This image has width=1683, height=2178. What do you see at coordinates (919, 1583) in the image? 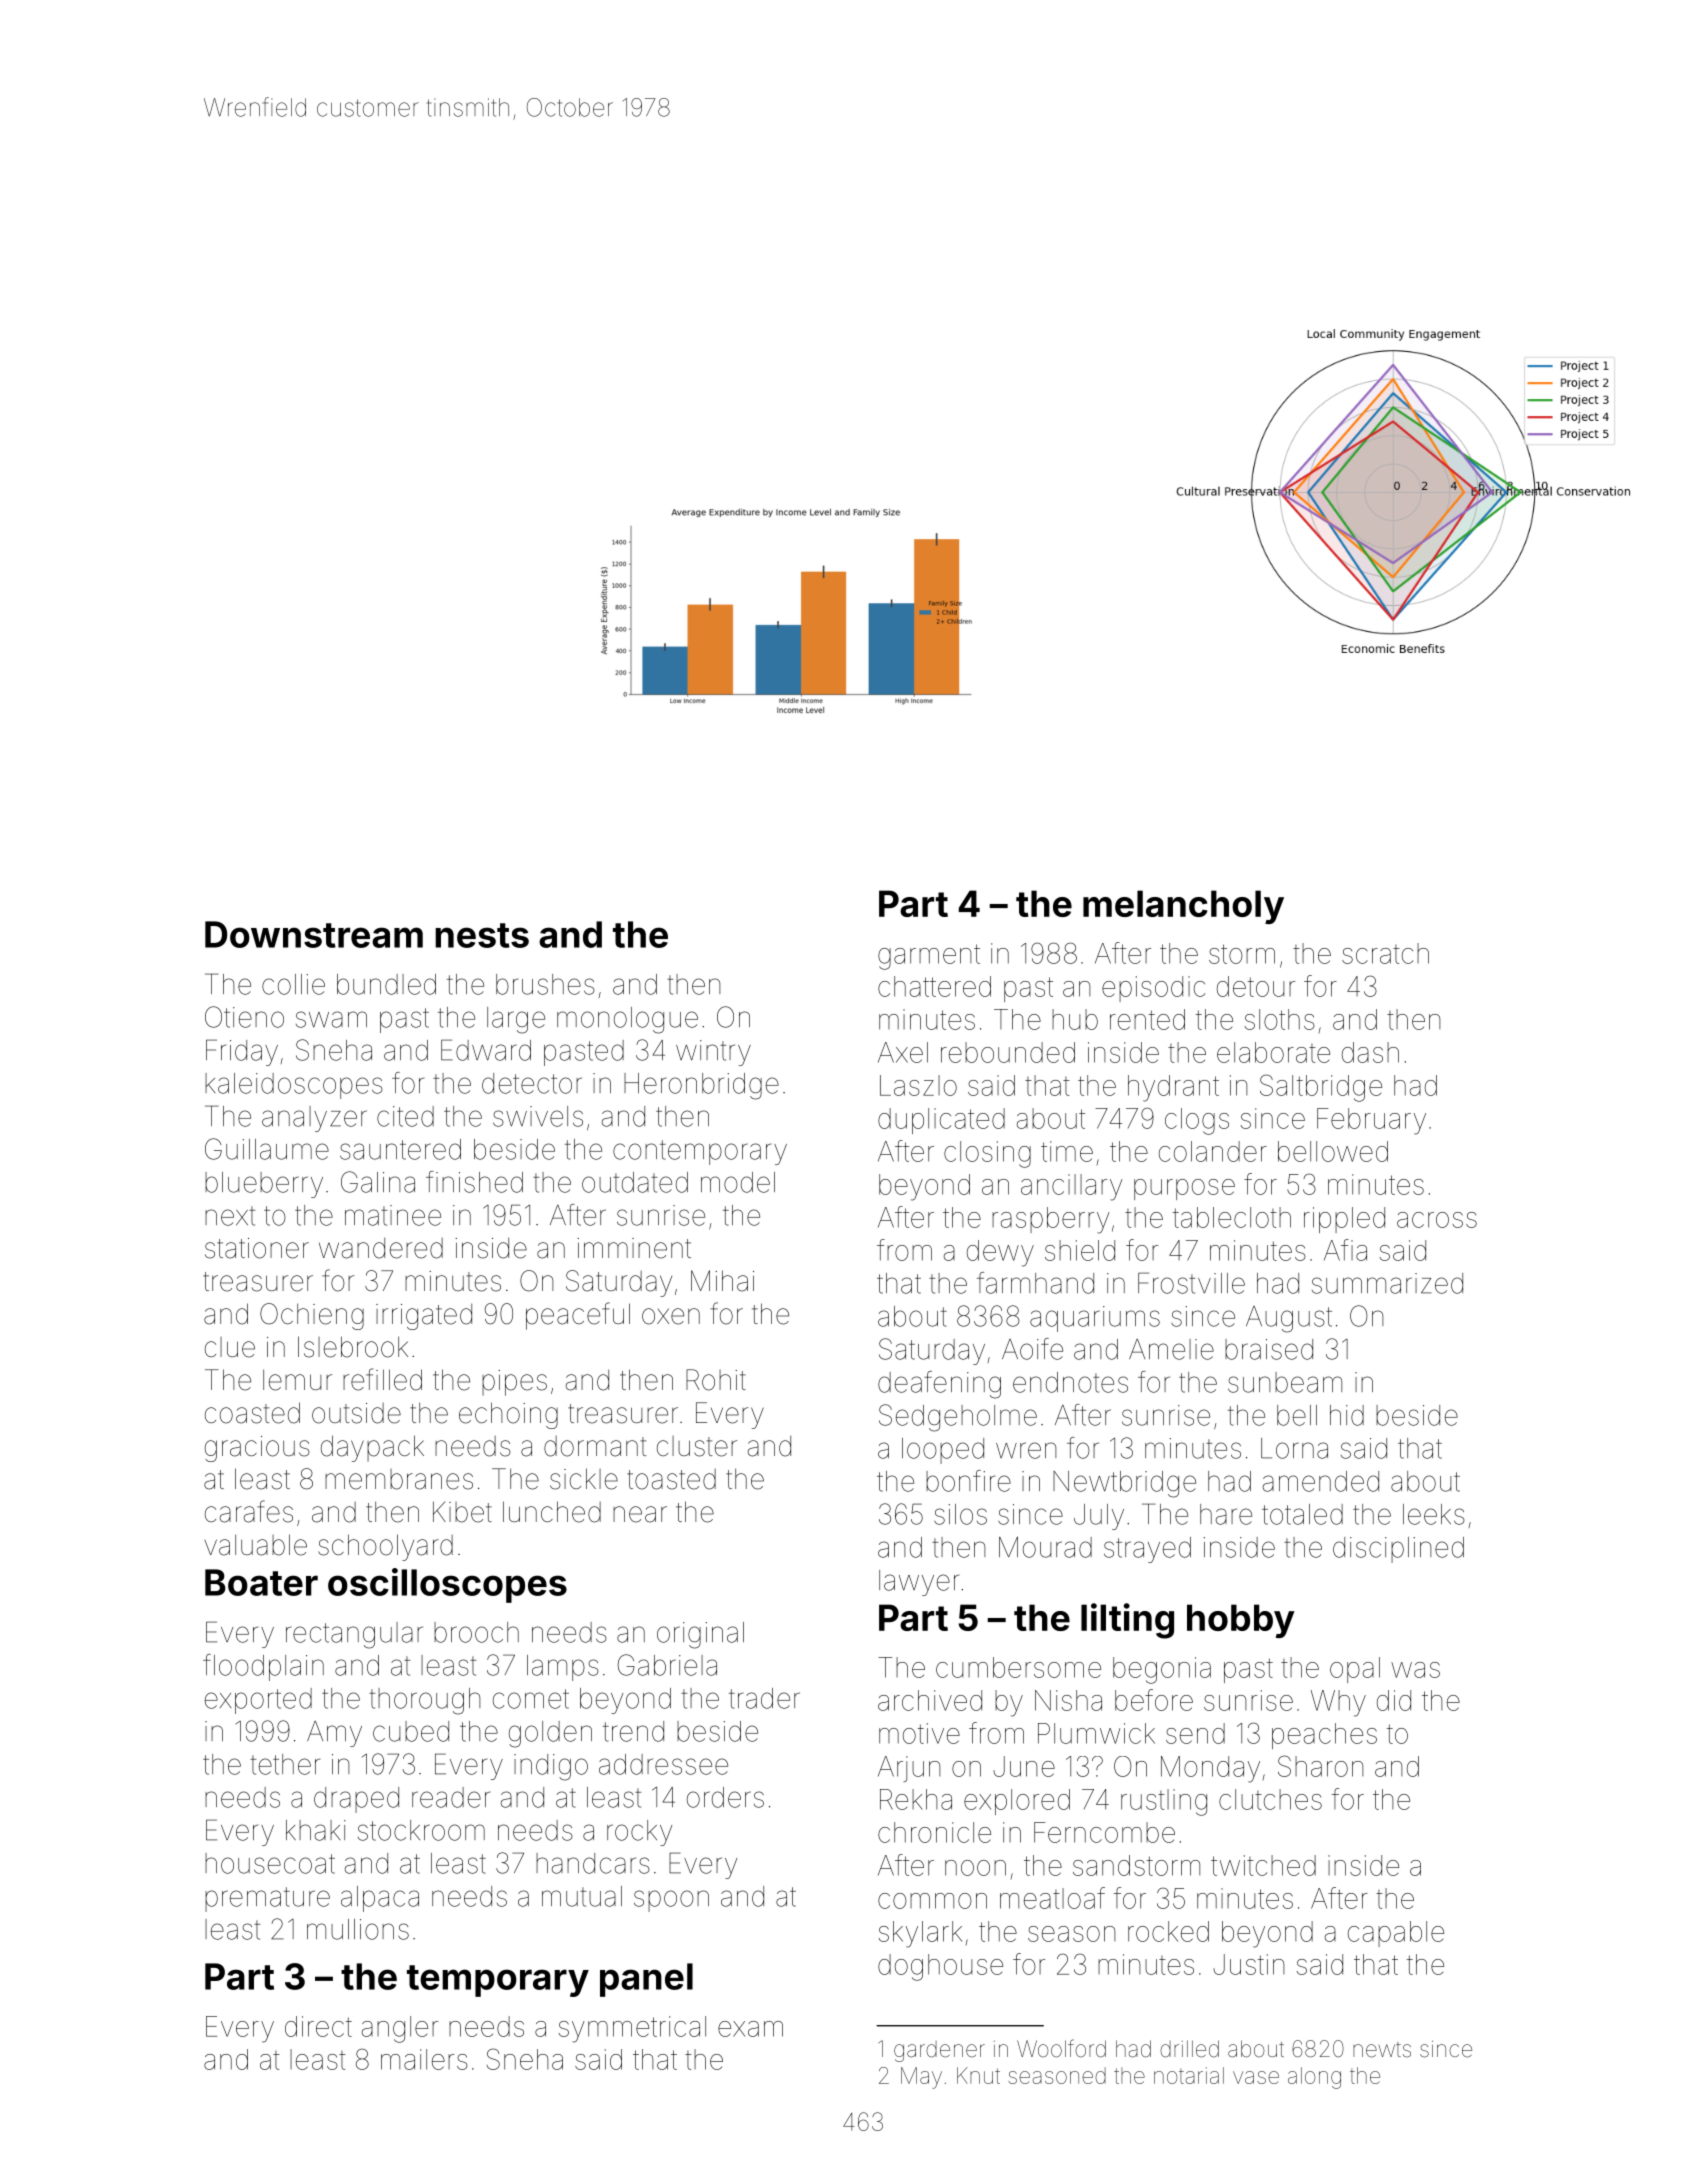
I see `lawyer` at bounding box center [919, 1583].
